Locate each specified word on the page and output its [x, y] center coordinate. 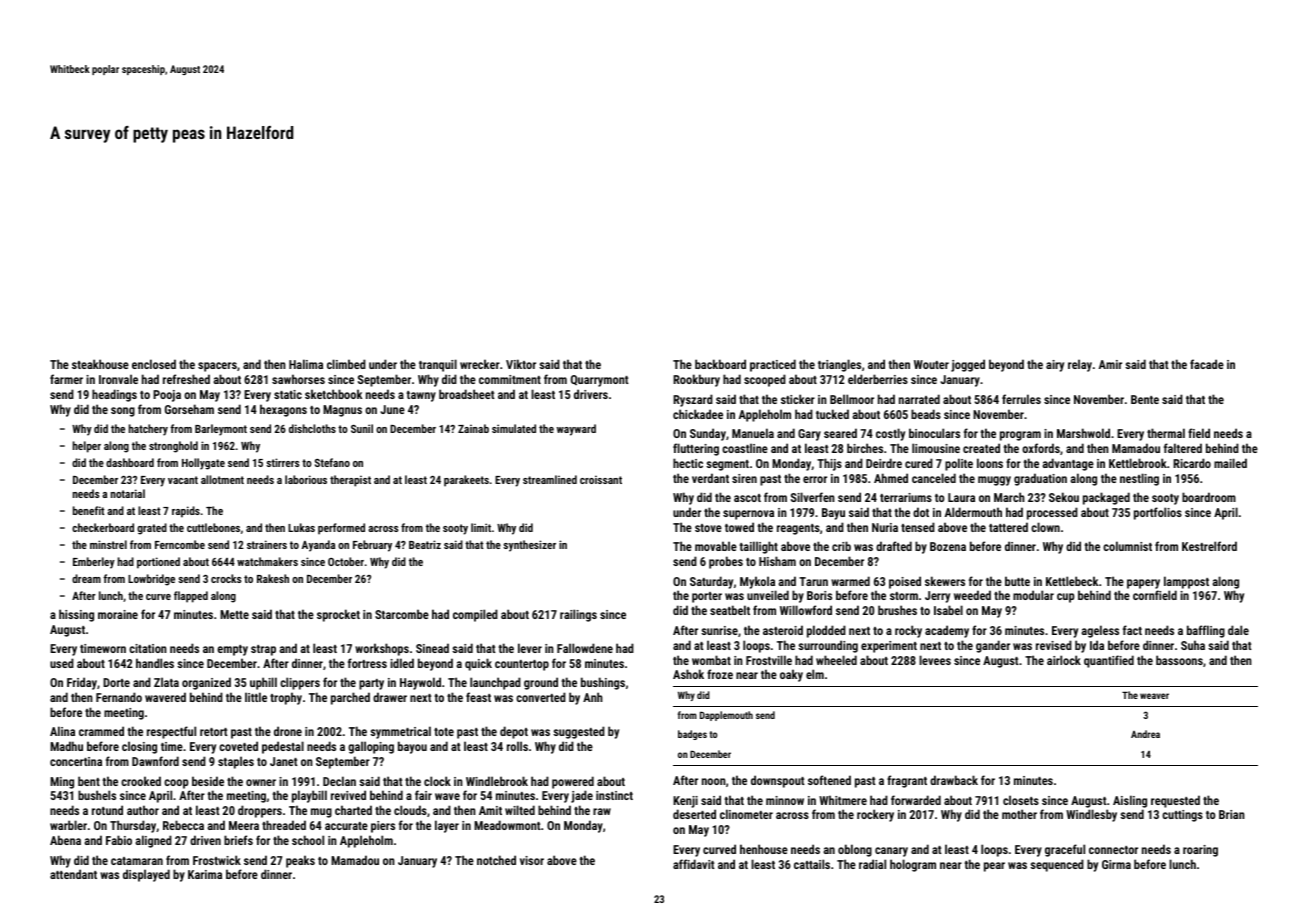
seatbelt [730, 610]
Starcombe [402, 614]
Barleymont [221, 430]
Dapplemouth [726, 716]
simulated [514, 428]
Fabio [119, 840]
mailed [1230, 463]
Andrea [1145, 734]
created [981, 448]
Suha [1193, 645]
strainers [267, 544]
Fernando [119, 697]
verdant [710, 478]
